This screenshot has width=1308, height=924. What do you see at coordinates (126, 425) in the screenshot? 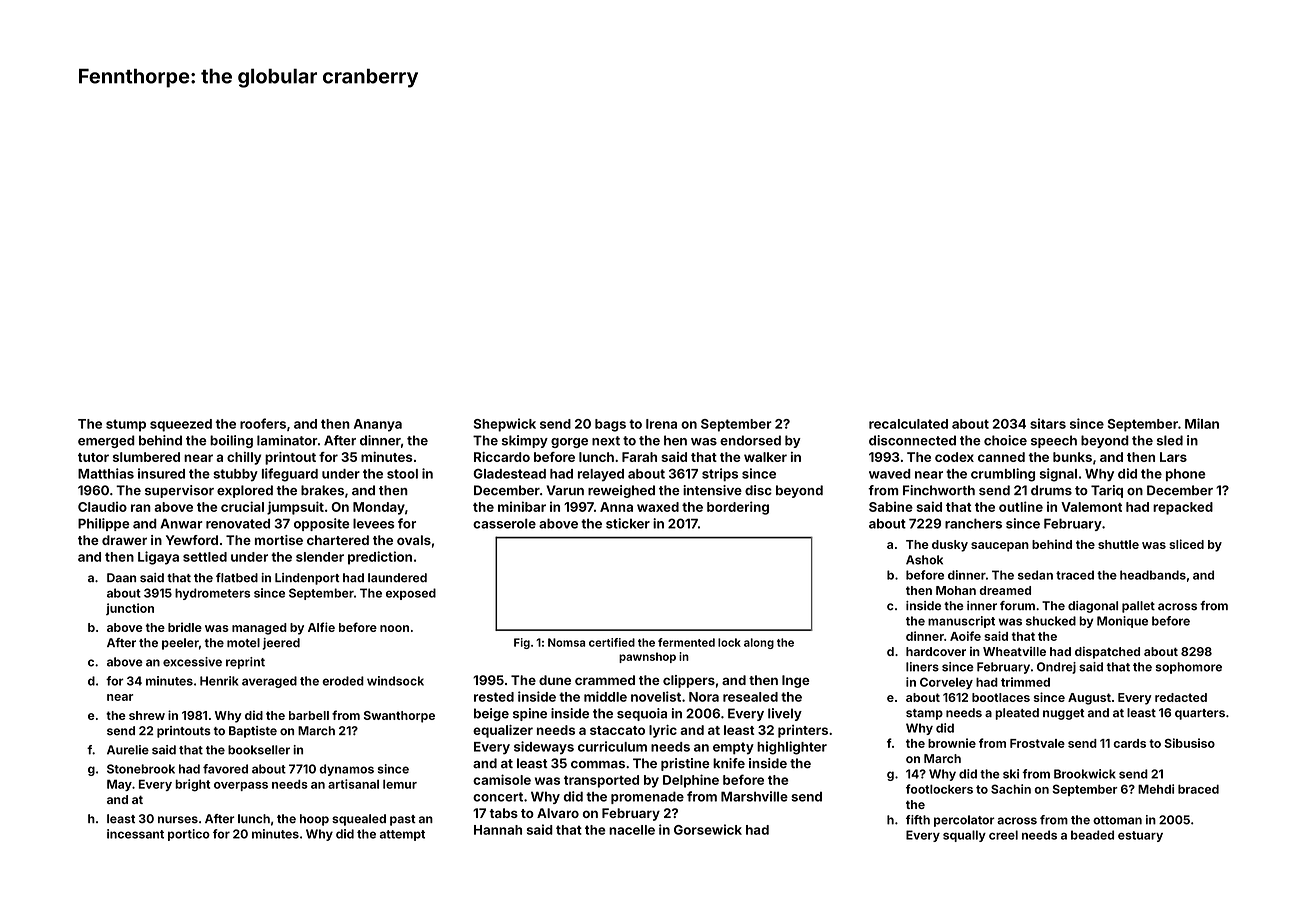
I see `stump` at bounding box center [126, 425].
